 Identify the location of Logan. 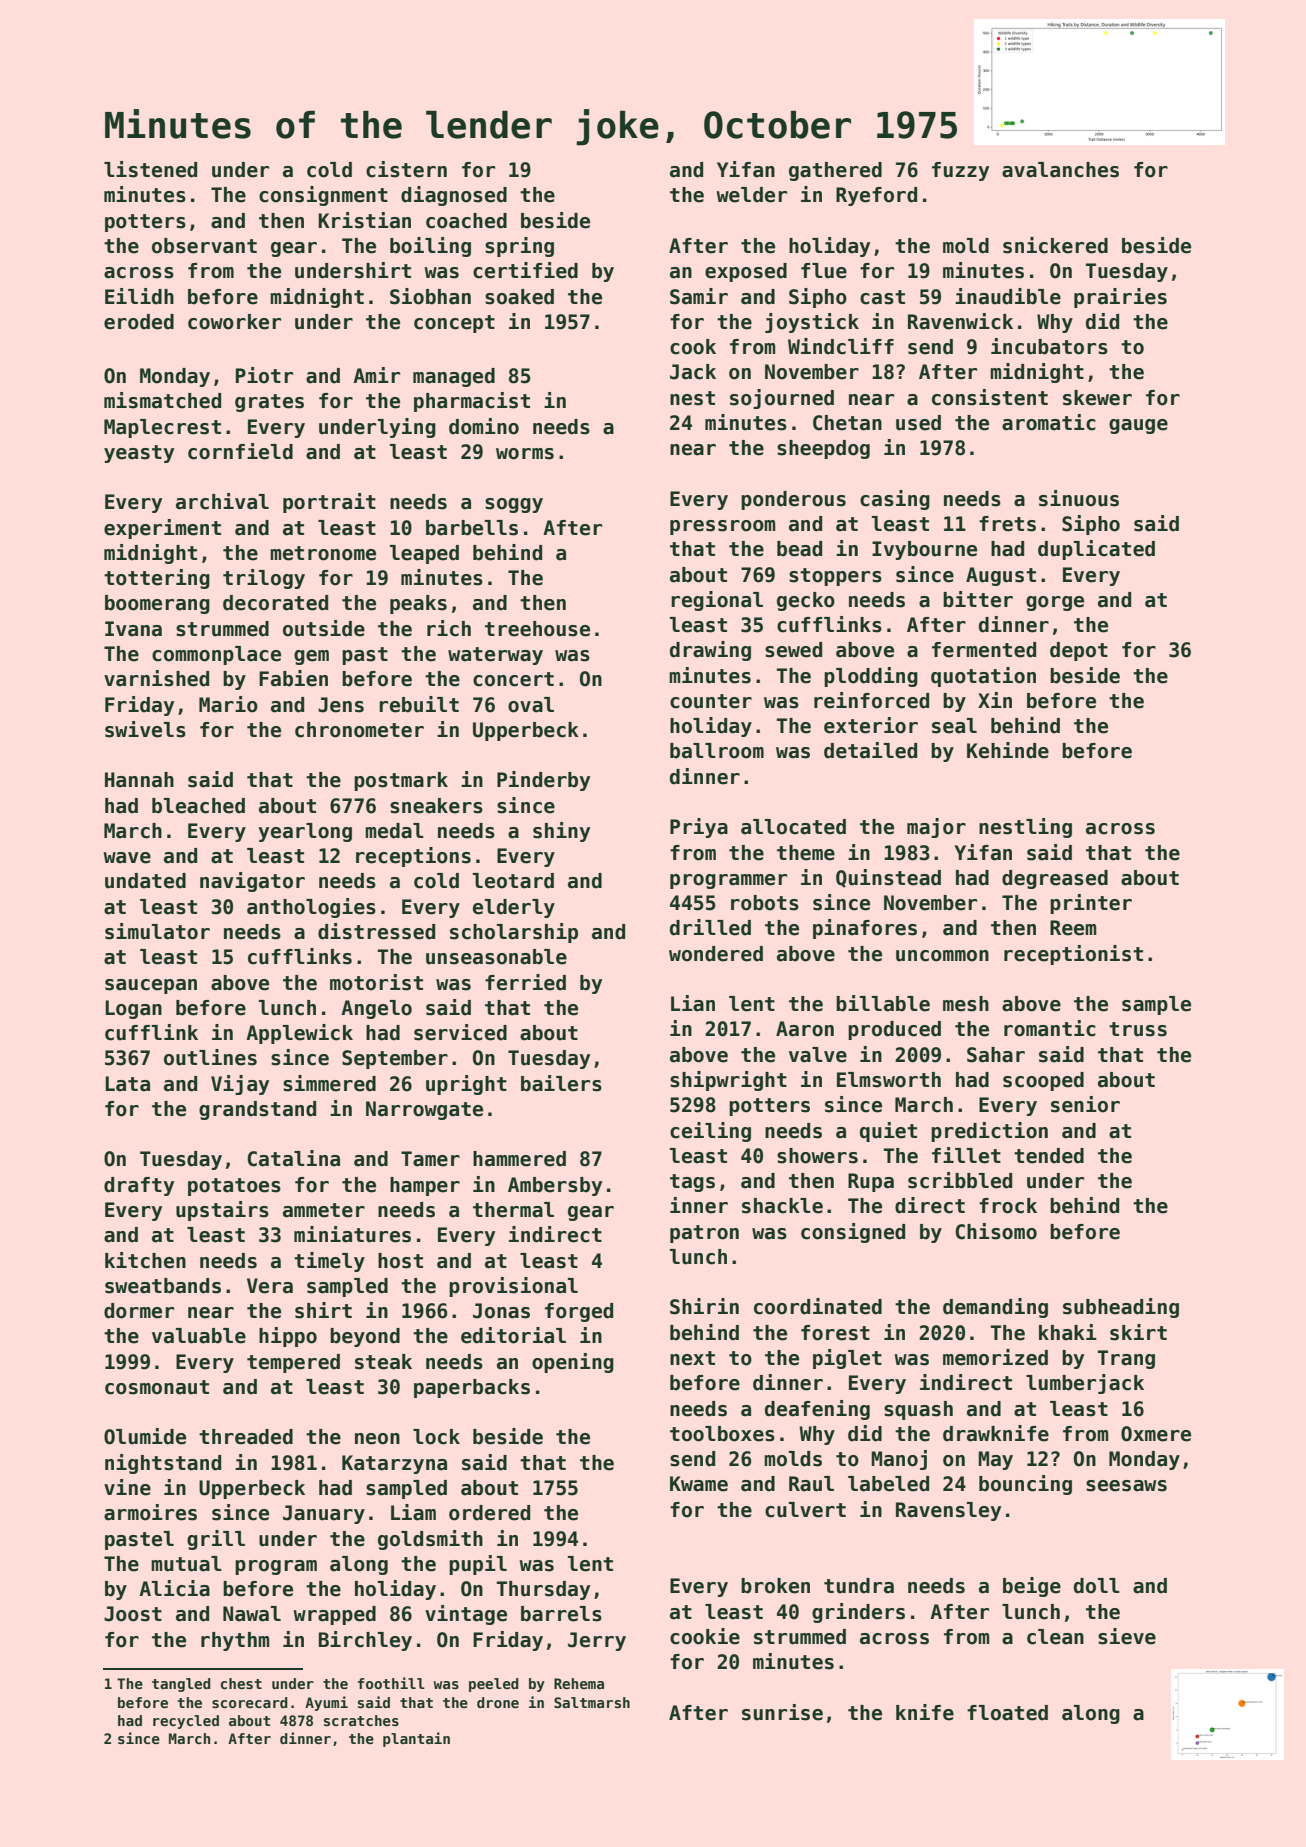
(133, 1009).
